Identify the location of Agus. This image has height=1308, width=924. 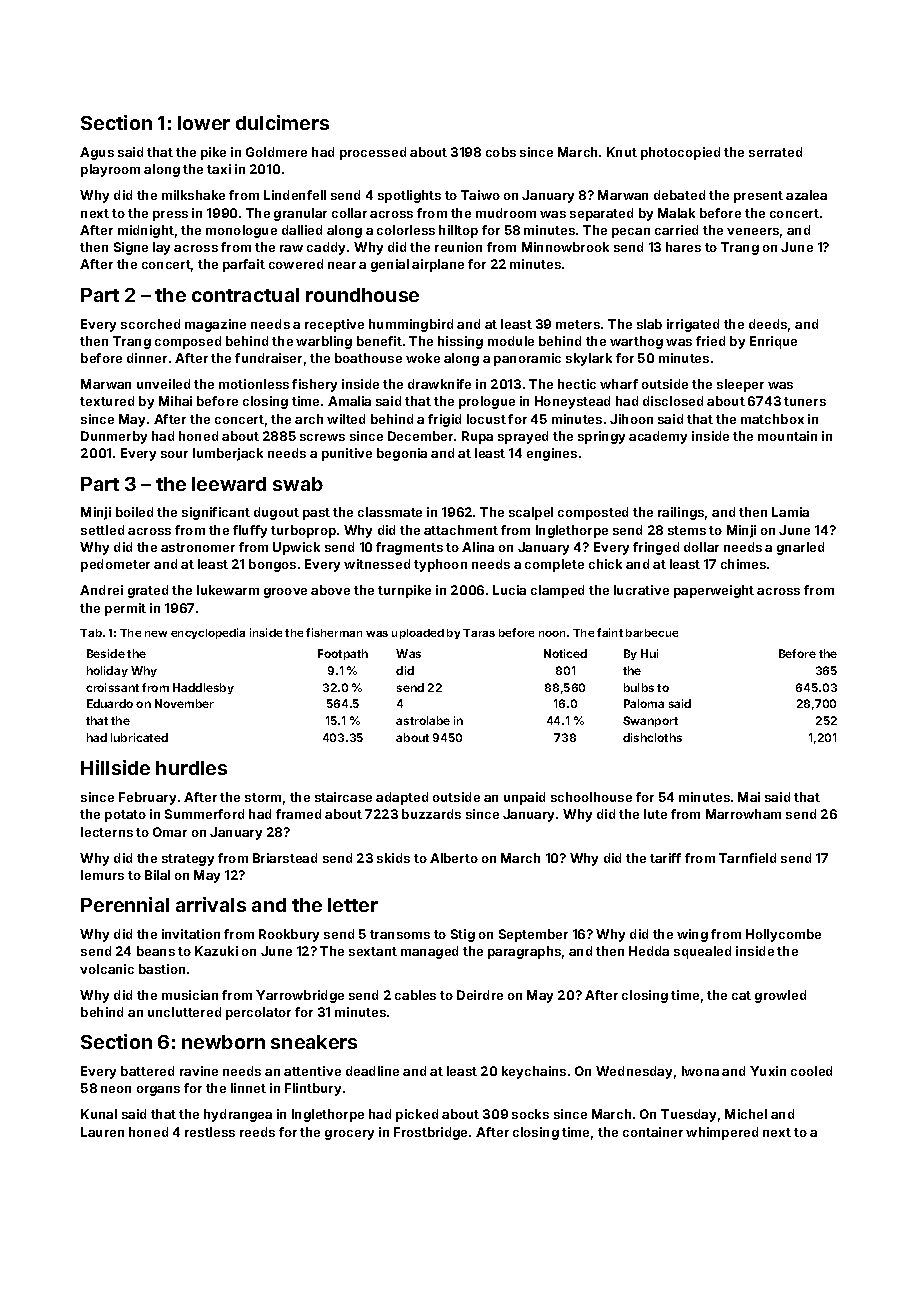
(97, 153).
